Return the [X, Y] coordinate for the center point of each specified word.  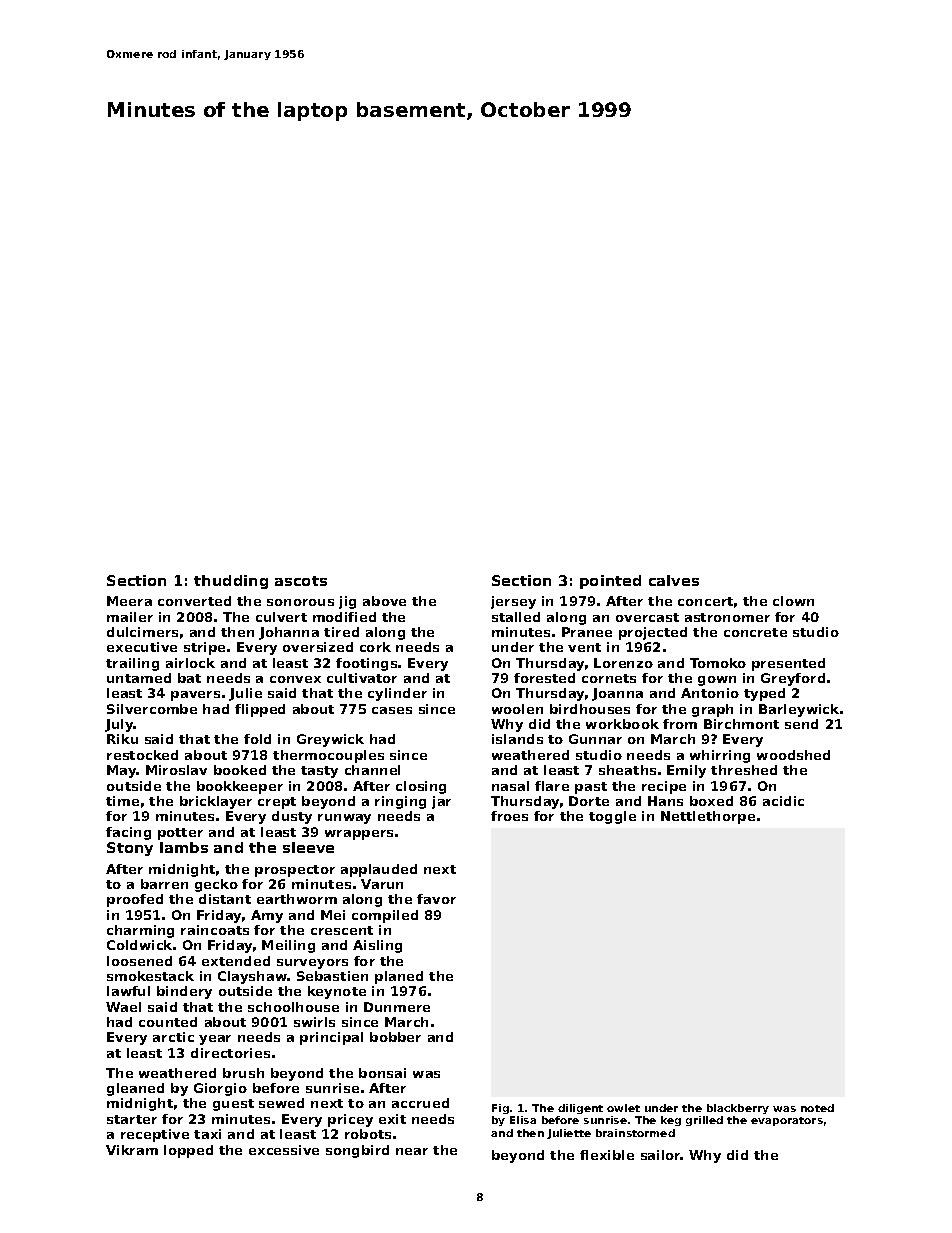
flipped [260, 710]
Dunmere [397, 1007]
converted [194, 601]
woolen [517, 709]
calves [674, 580]
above [384, 601]
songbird [357, 1151]
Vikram [132, 1150]
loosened [139, 961]
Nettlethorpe [708, 817]
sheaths [627, 770]
